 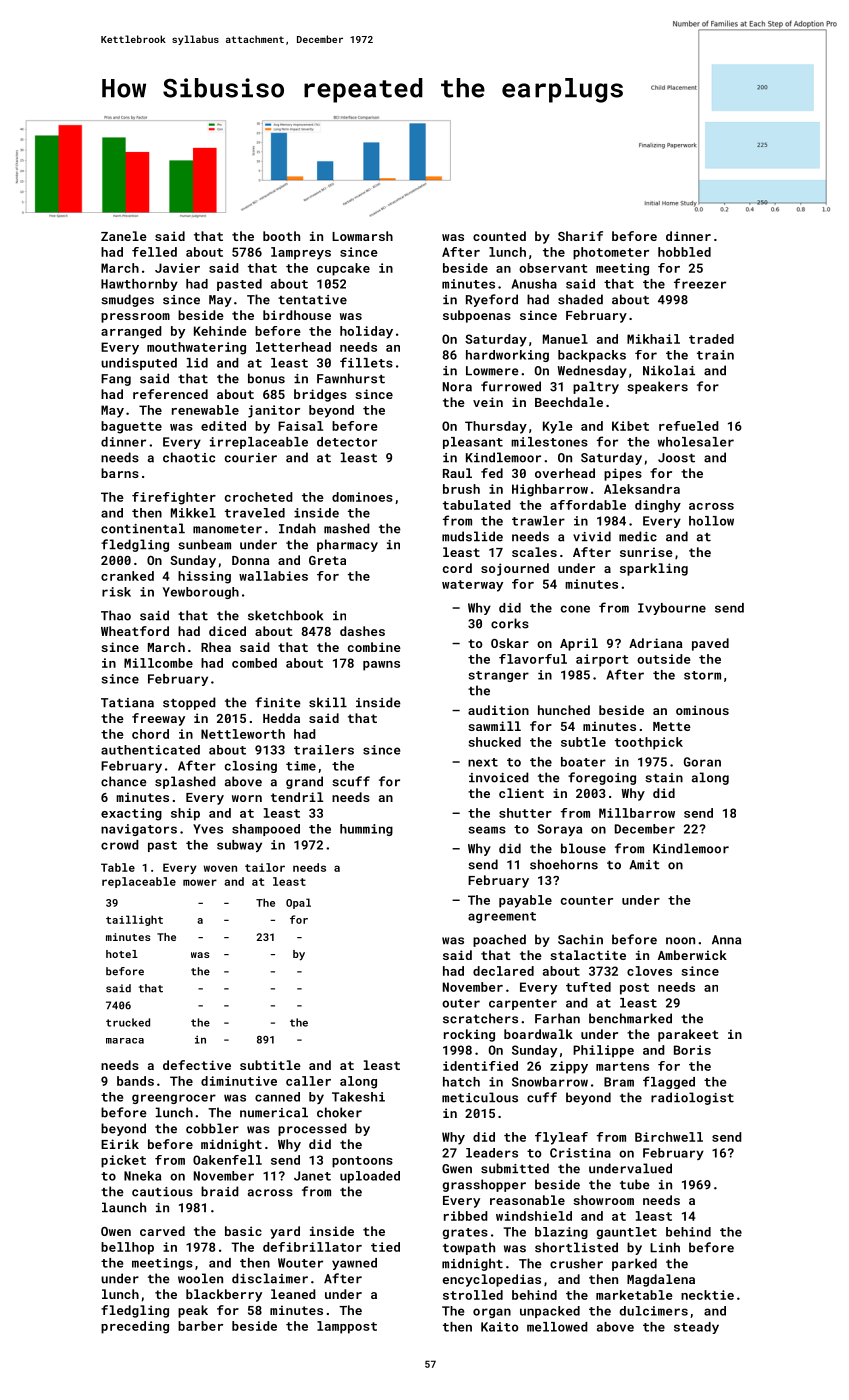 What do you see at coordinates (362, 236) in the page?
I see `Lowmarsh` at bounding box center [362, 236].
